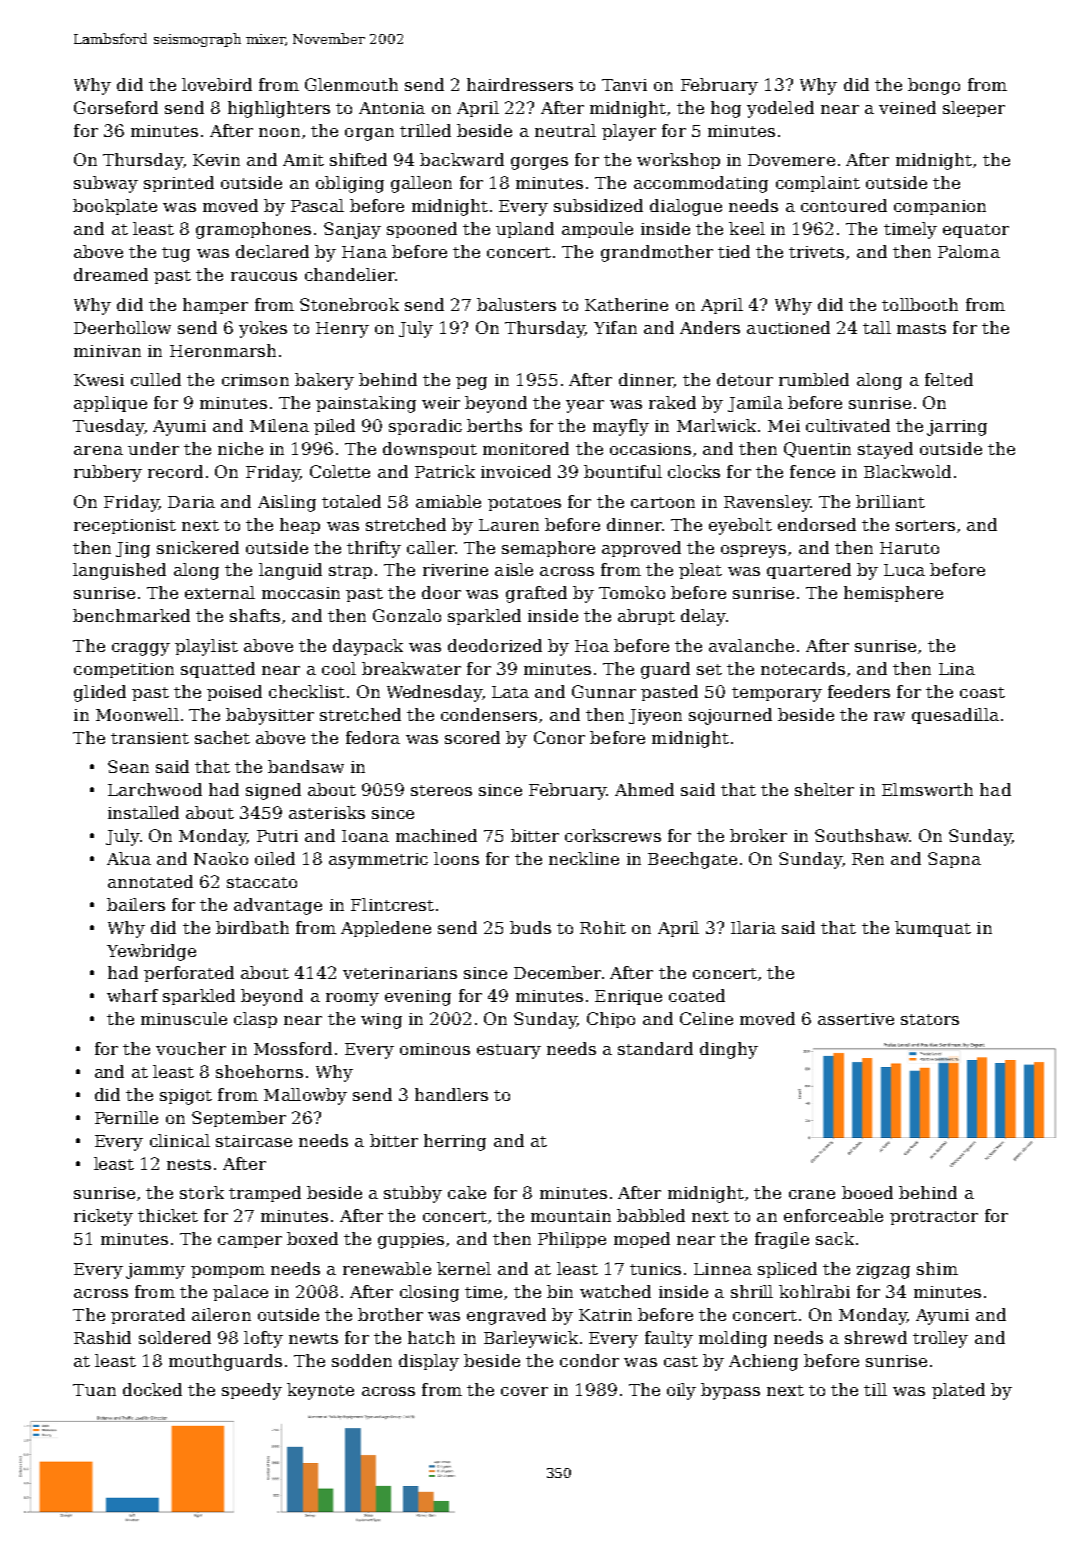  Describe the element at coordinates (301, 593) in the document. I see `moccasin` at that location.
